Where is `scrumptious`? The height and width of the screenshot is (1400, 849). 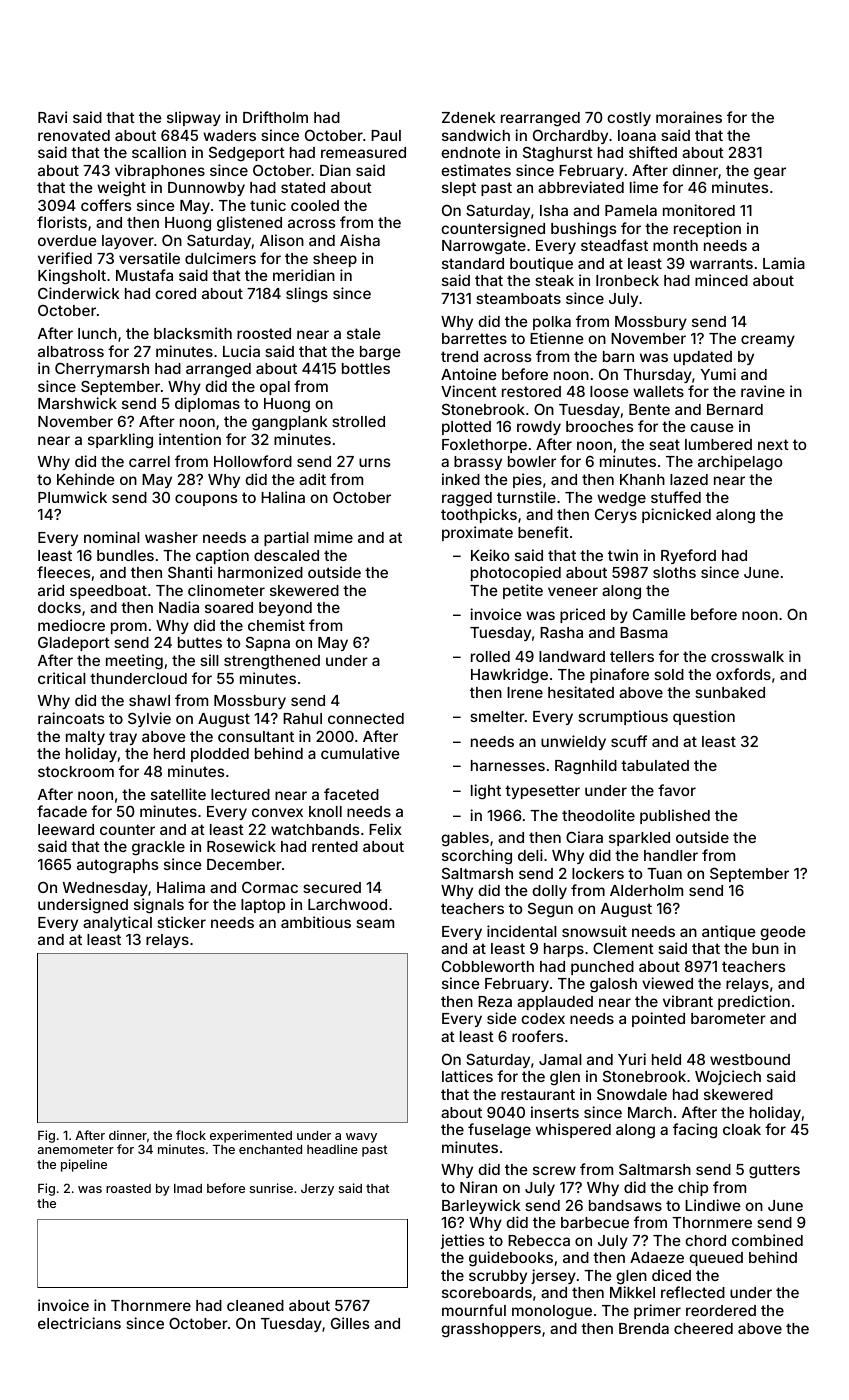
scrumptious is located at coordinates (623, 717).
